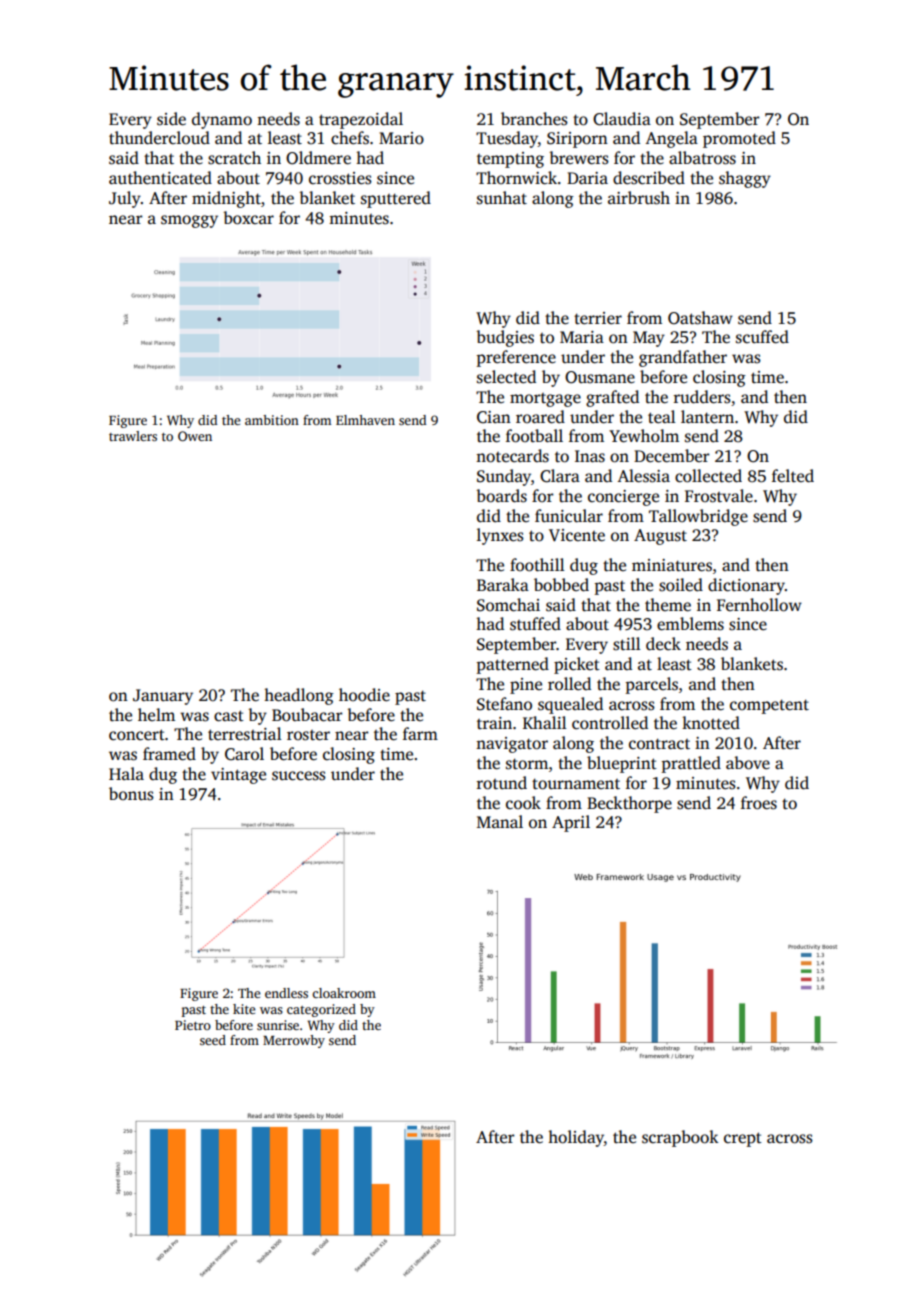 The height and width of the screenshot is (1311, 924). What do you see at coordinates (294, 1041) in the screenshot?
I see `Merrowby` at bounding box center [294, 1041].
